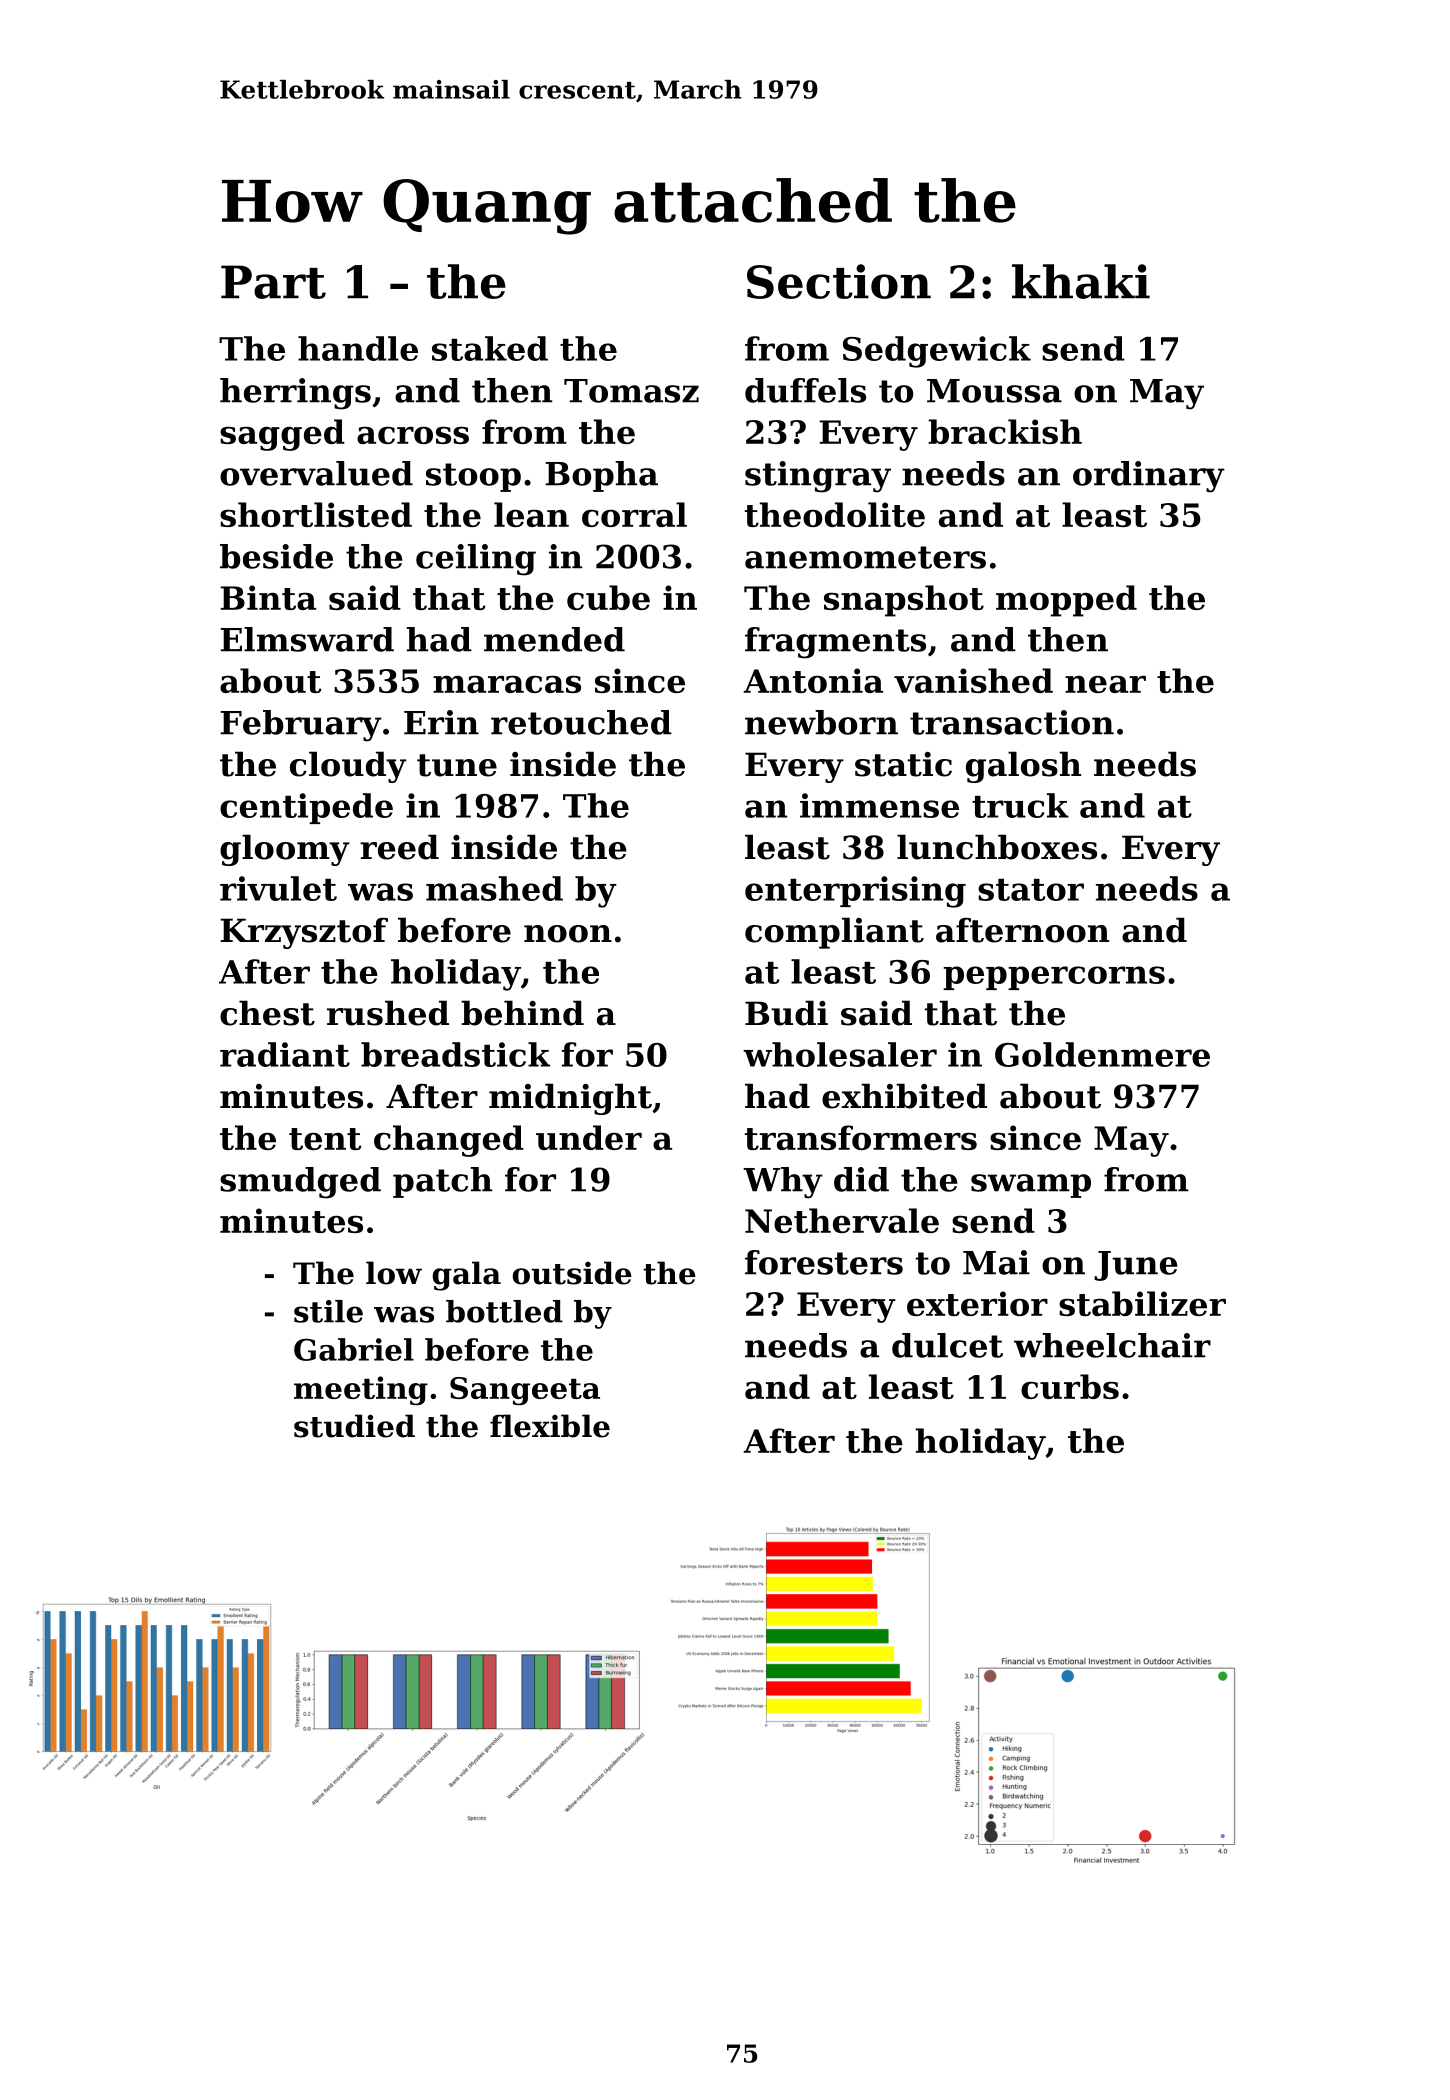 This screenshot has height=2100, width=1450. Describe the element at coordinates (354, 1426) in the screenshot. I see `studied` at that location.
